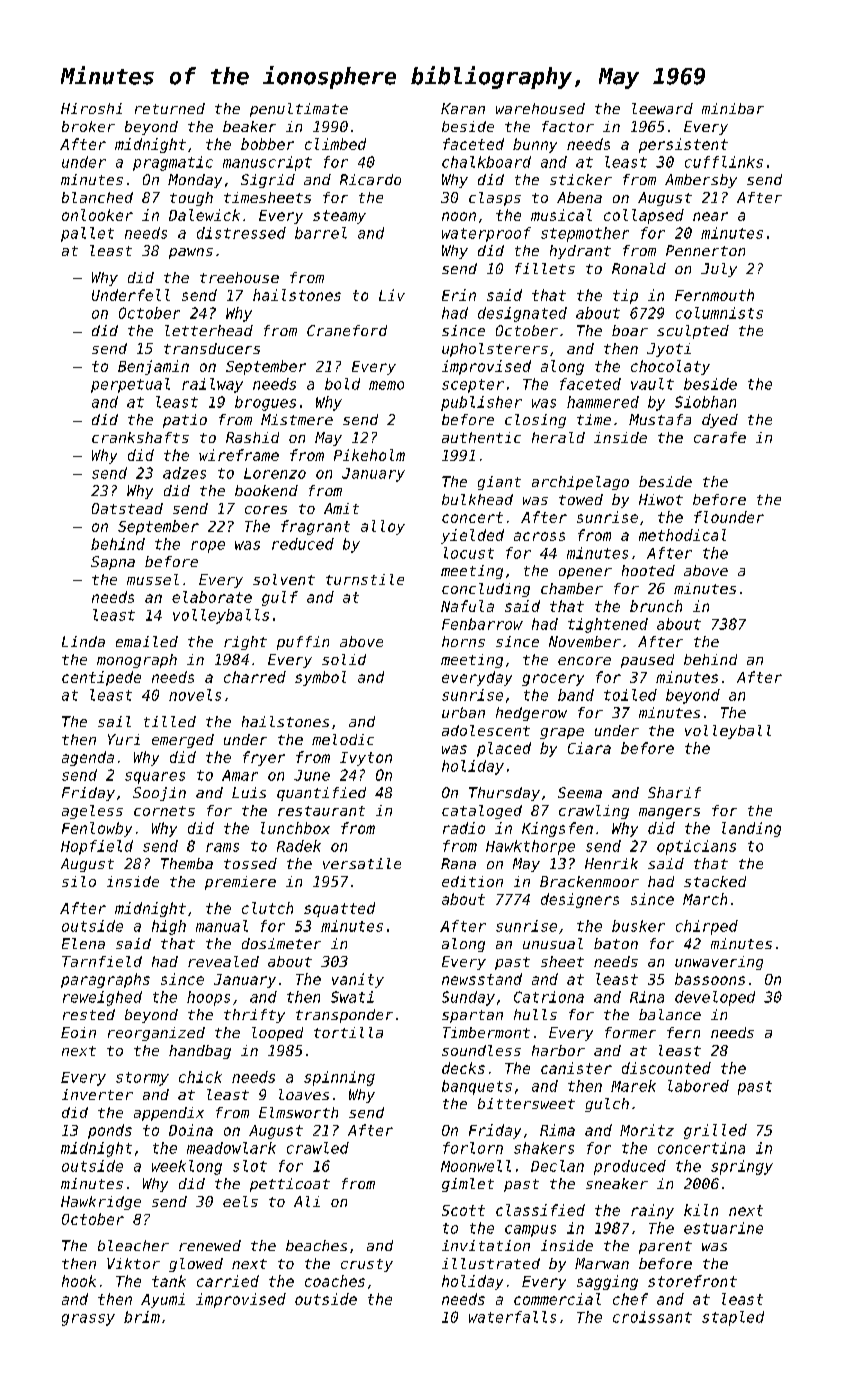  Describe the element at coordinates (79, 881) in the screenshot. I see `silo` at that location.
